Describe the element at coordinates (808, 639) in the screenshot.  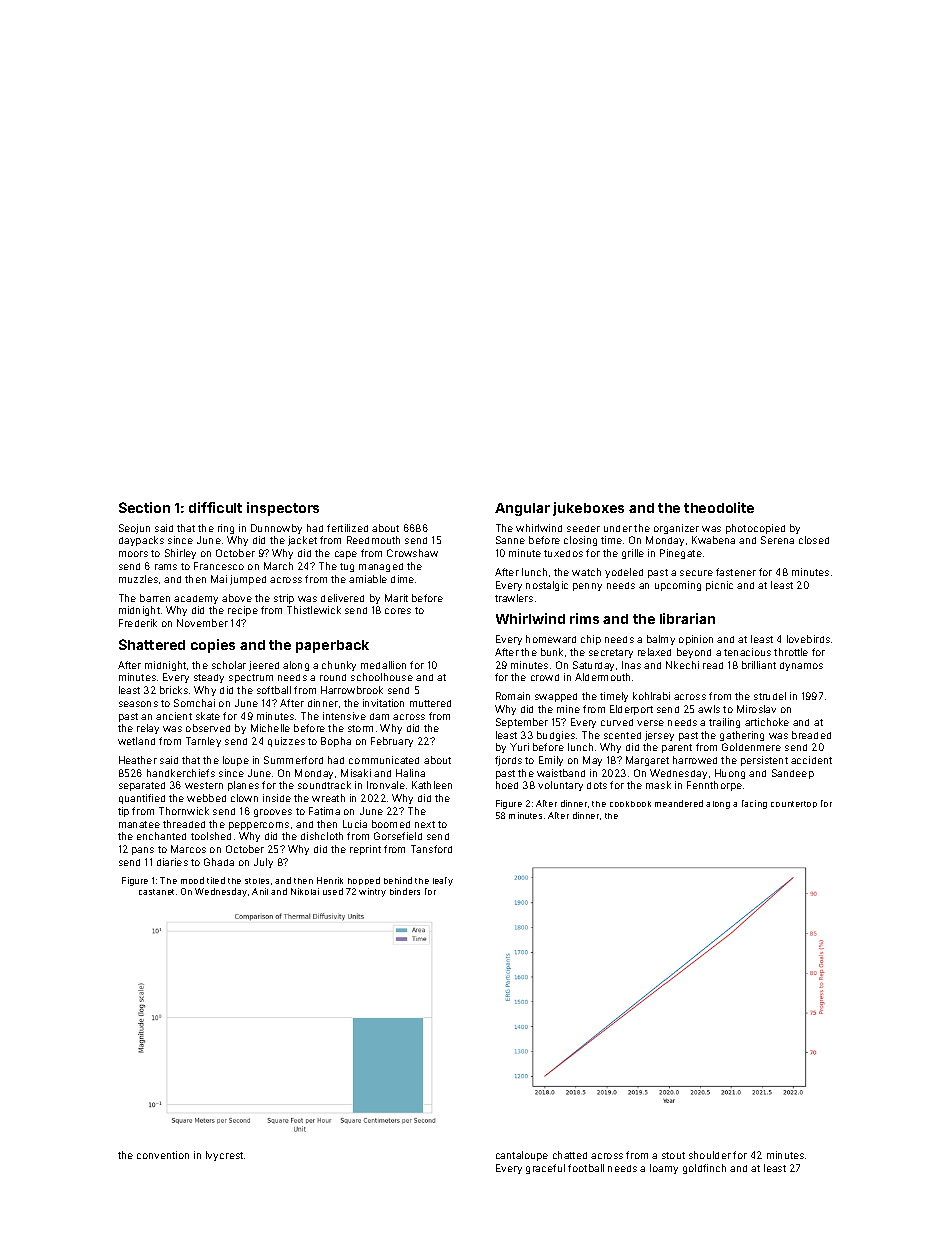
I see `lovebirds` at that location.
